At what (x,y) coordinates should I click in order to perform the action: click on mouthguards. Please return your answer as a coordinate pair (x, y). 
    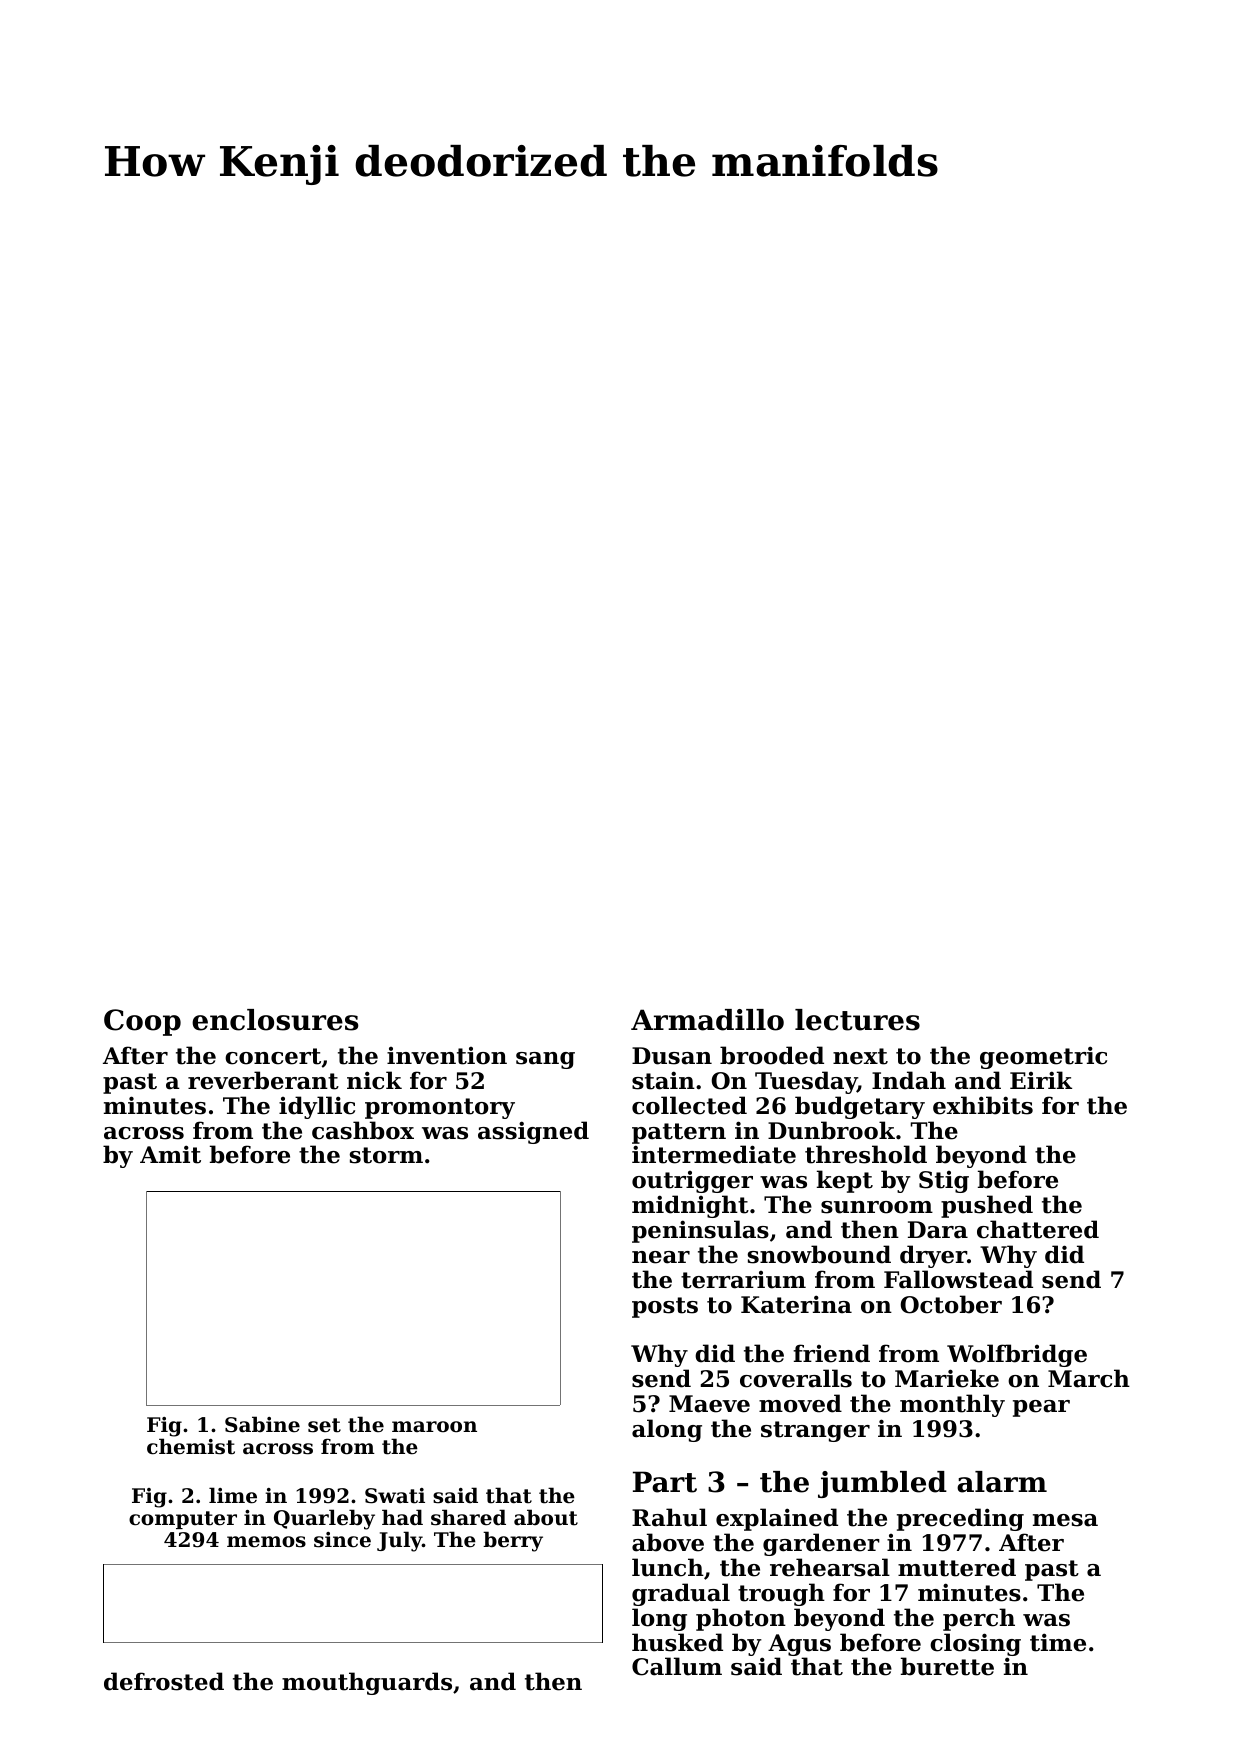
    Looking at the image, I should click on (367, 1683).
